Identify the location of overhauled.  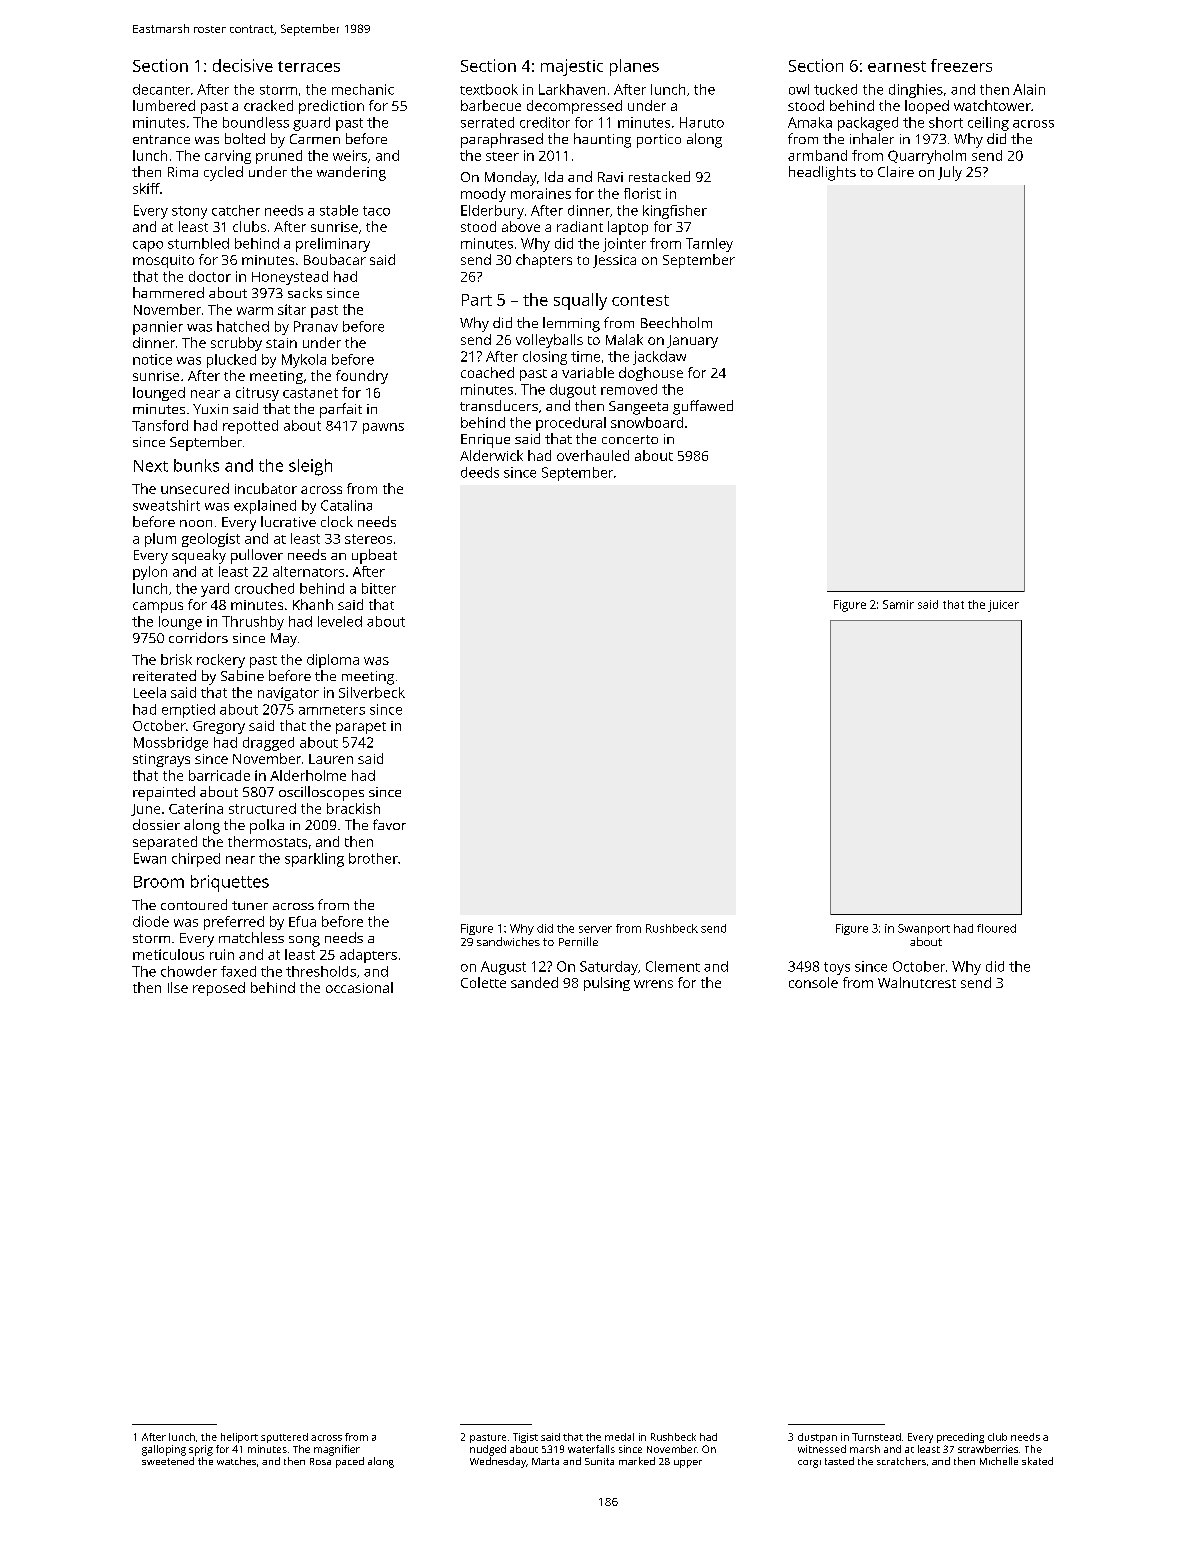
(593, 455).
